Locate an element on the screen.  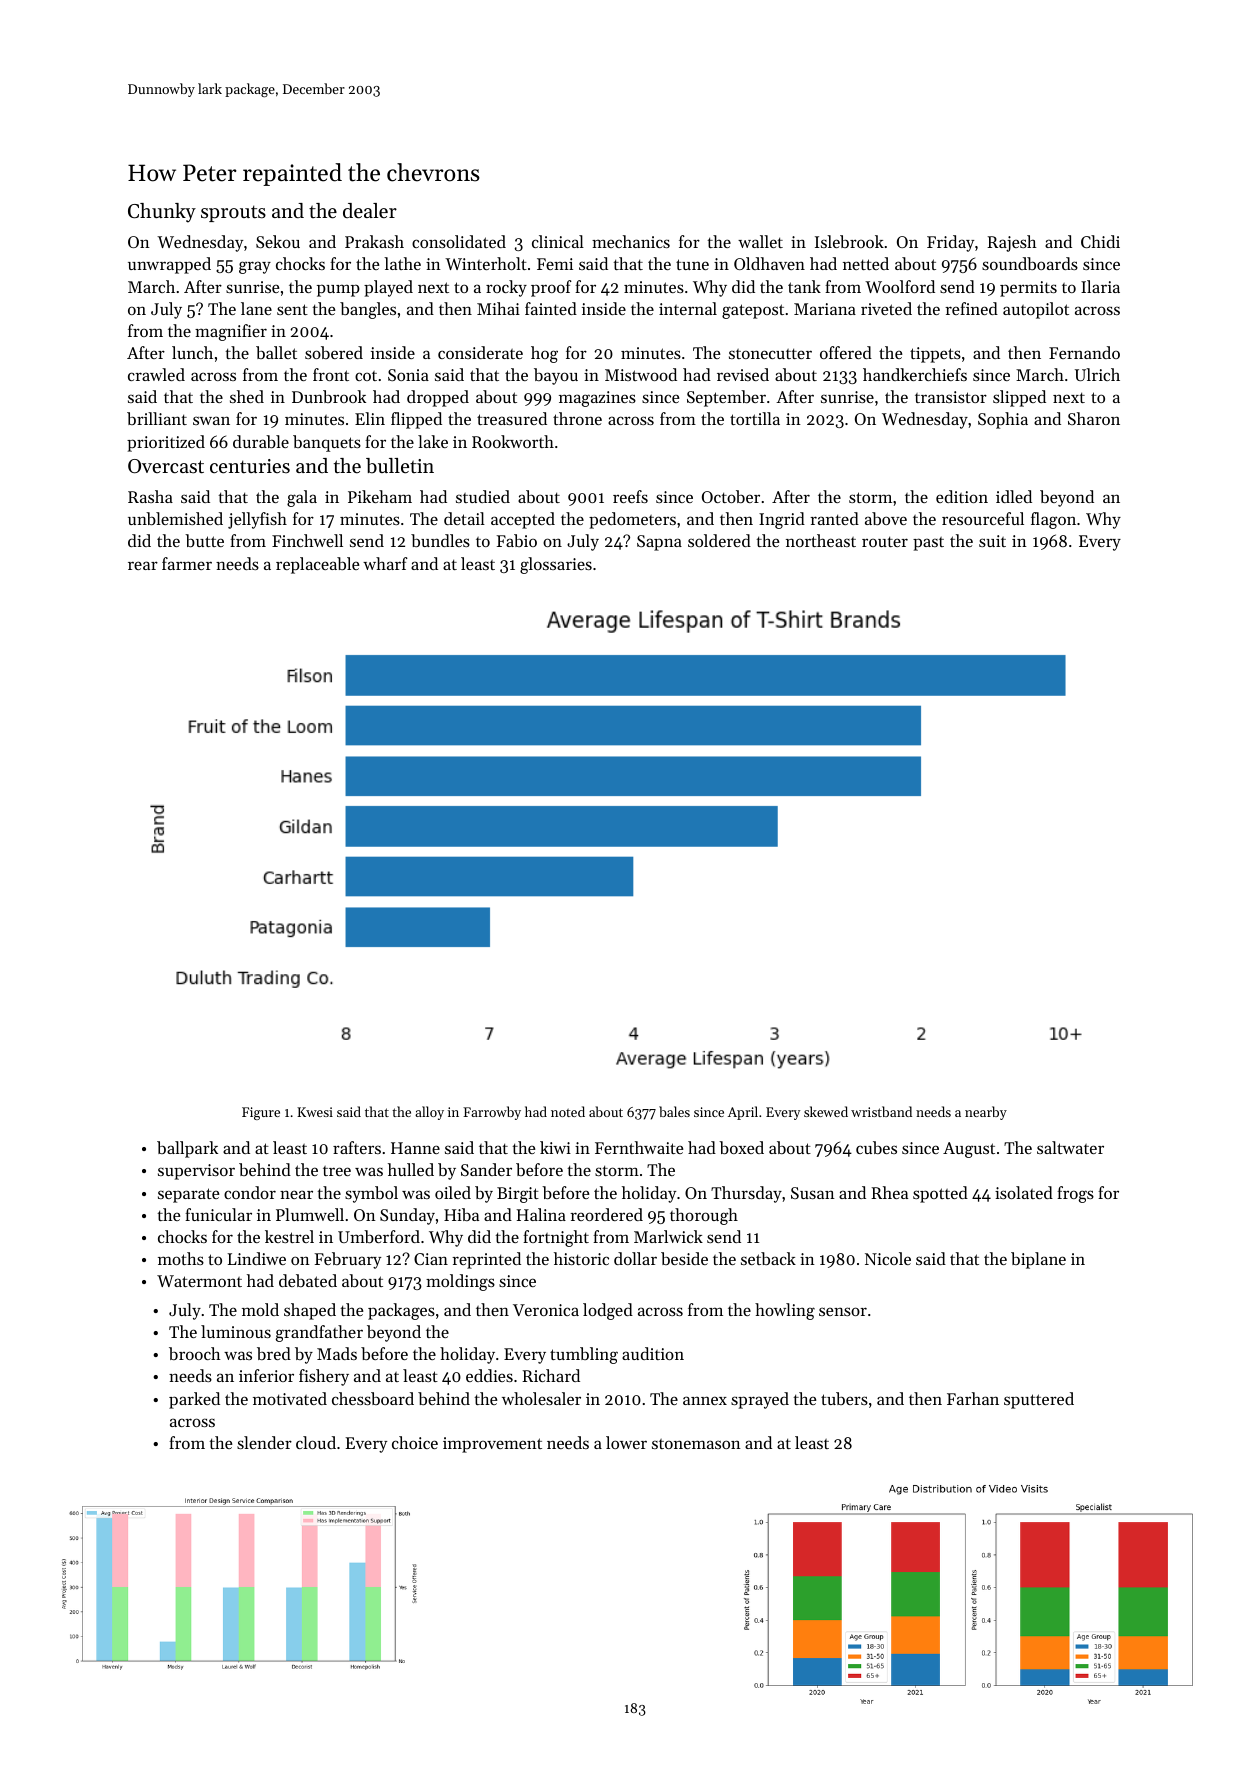
beside is located at coordinates (684, 1258).
